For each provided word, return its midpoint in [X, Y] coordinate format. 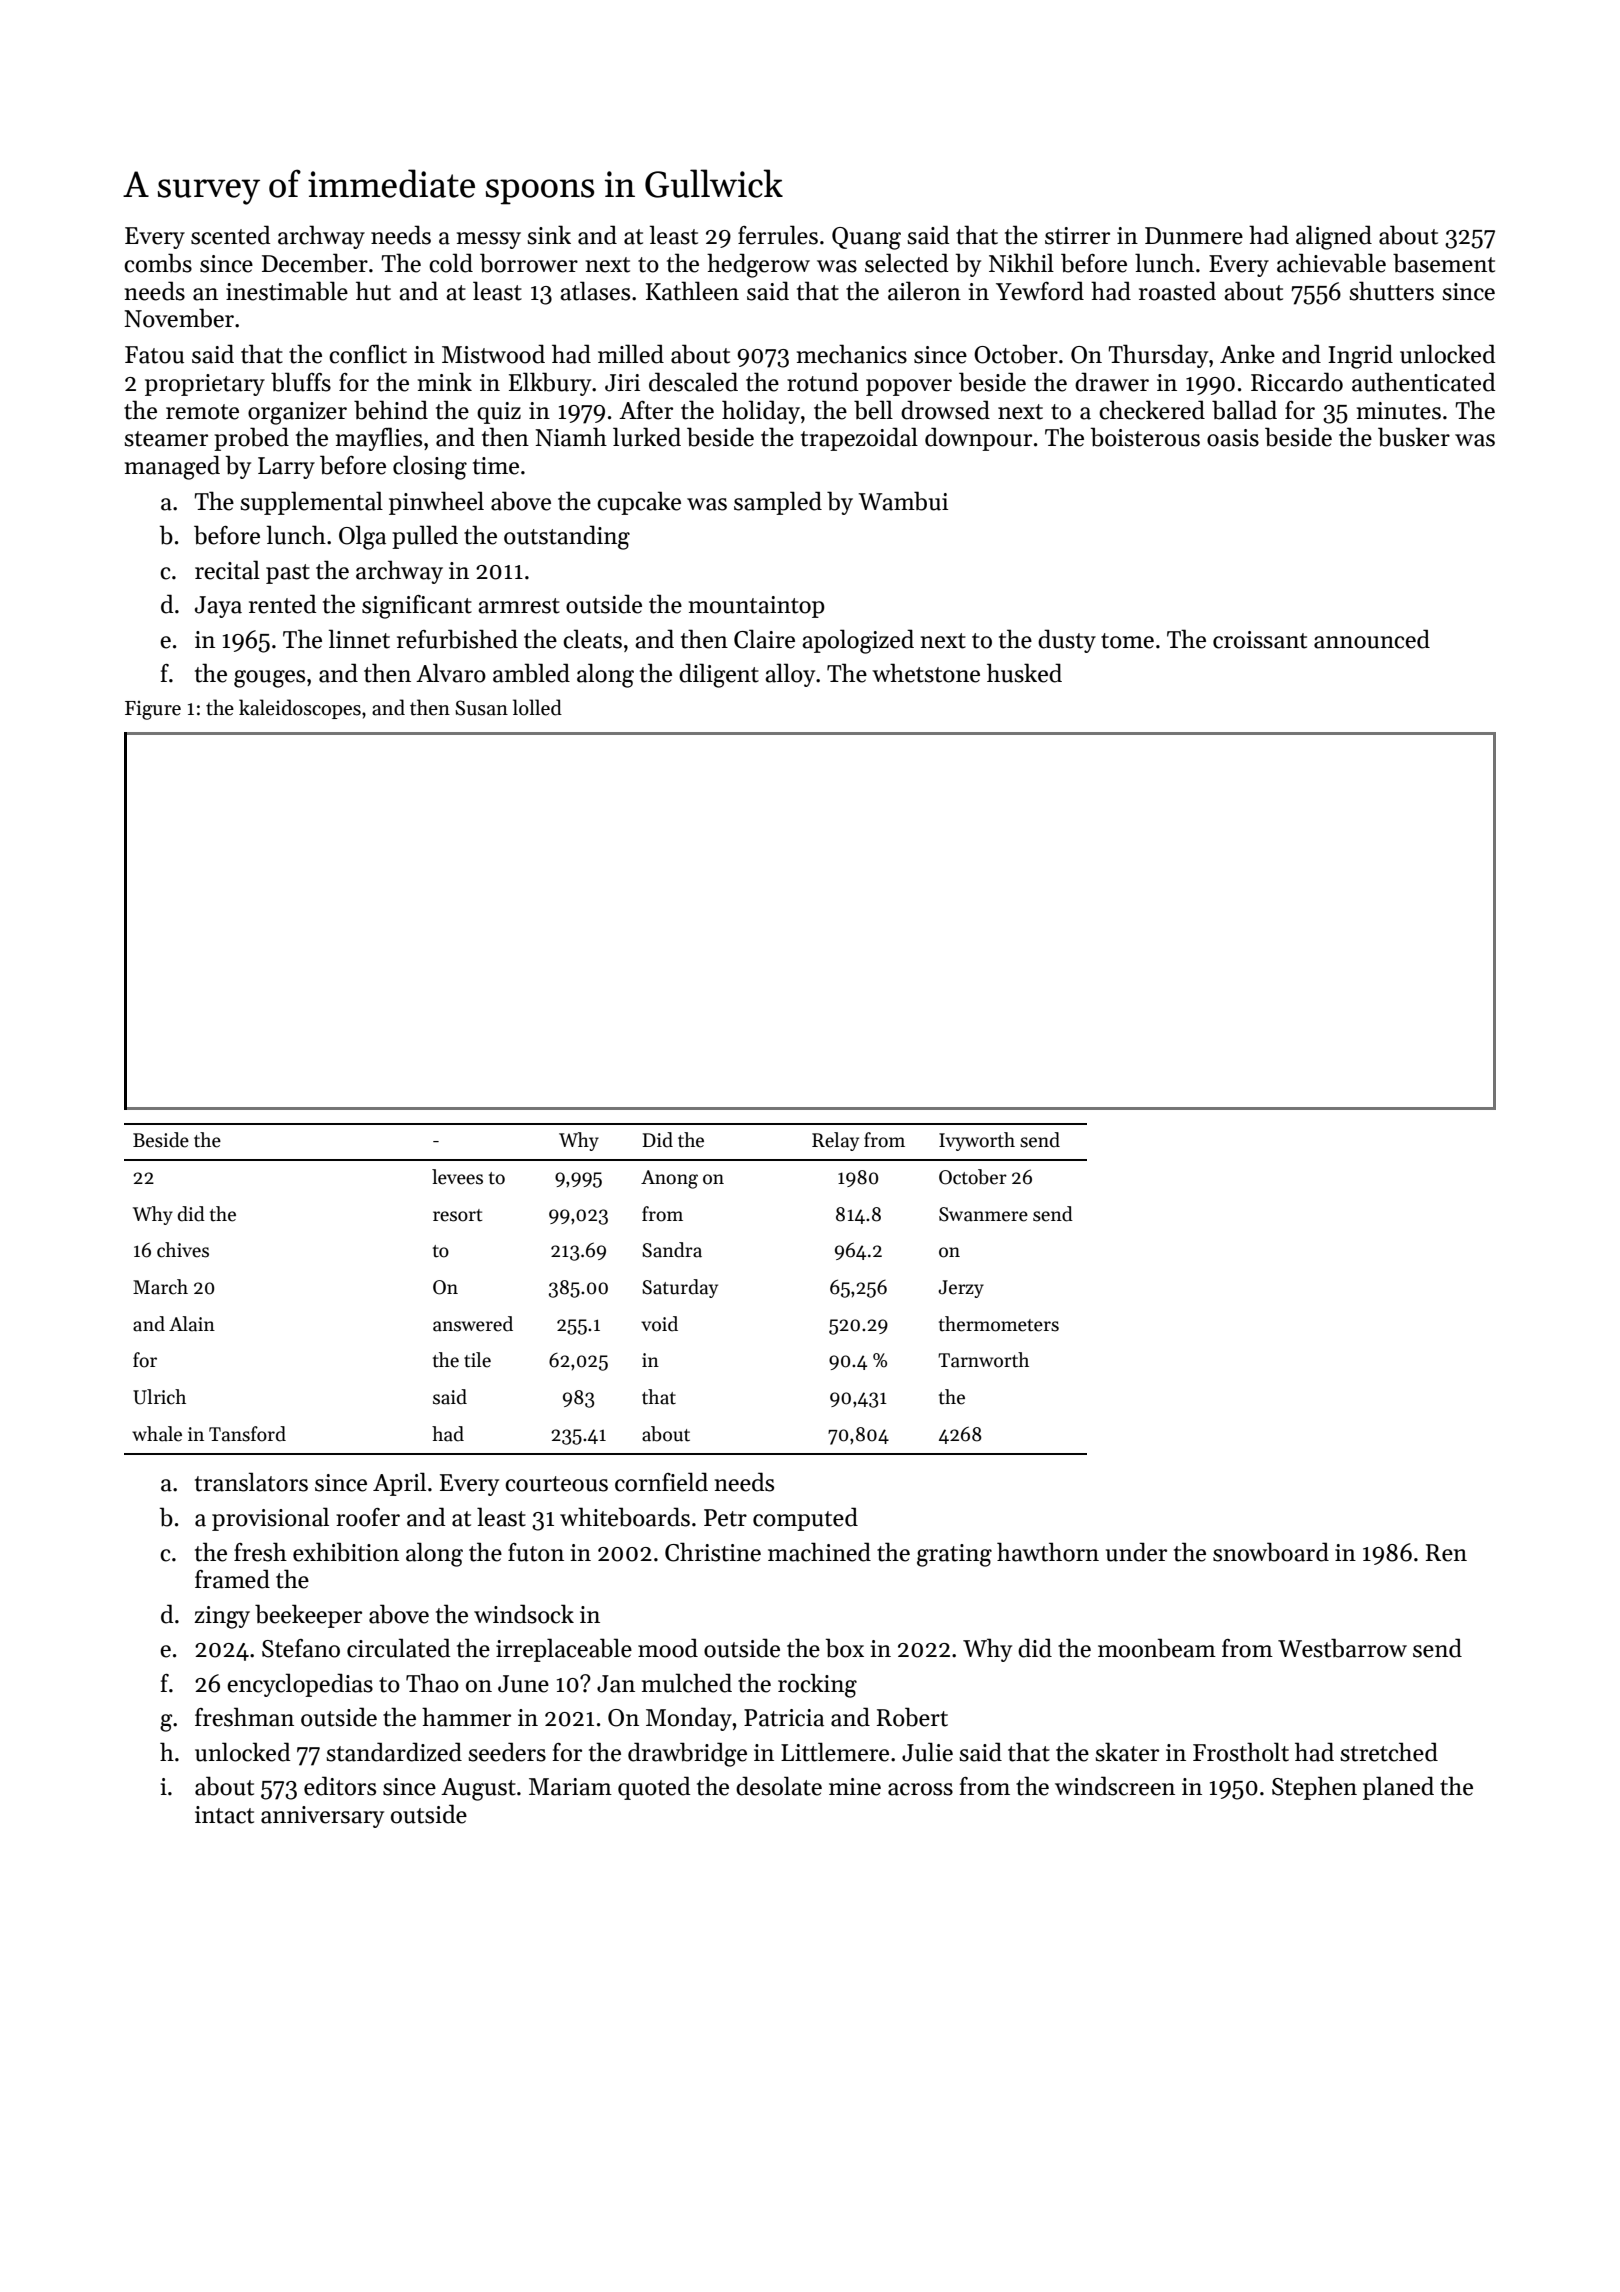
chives [183, 1250]
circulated [399, 1648]
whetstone [926, 673]
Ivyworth [977, 1141]
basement [1444, 263]
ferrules [778, 235]
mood [668, 1648]
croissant [1260, 640]
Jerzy [961, 1289]
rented [283, 604]
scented [231, 235]
